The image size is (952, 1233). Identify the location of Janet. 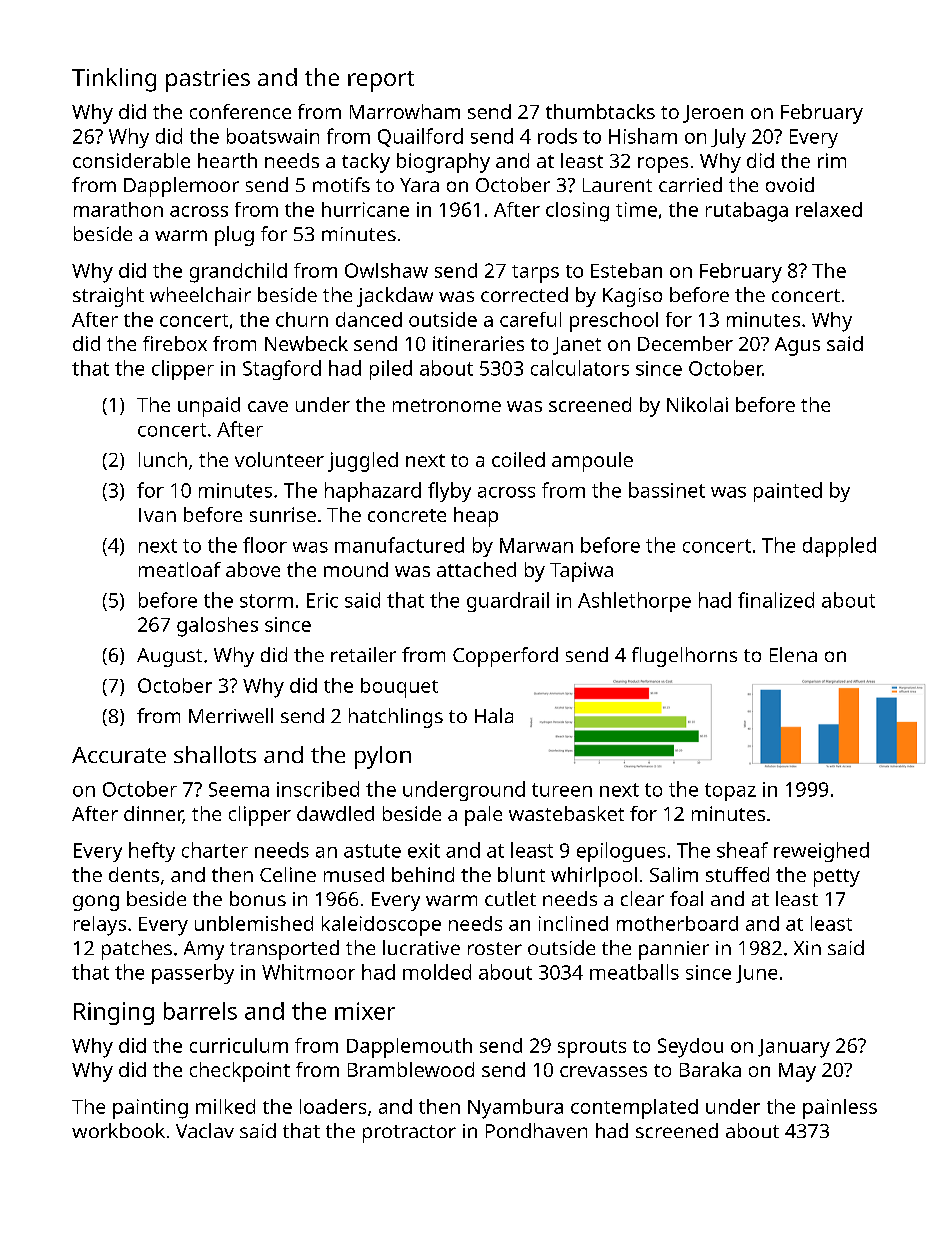
(577, 346).
